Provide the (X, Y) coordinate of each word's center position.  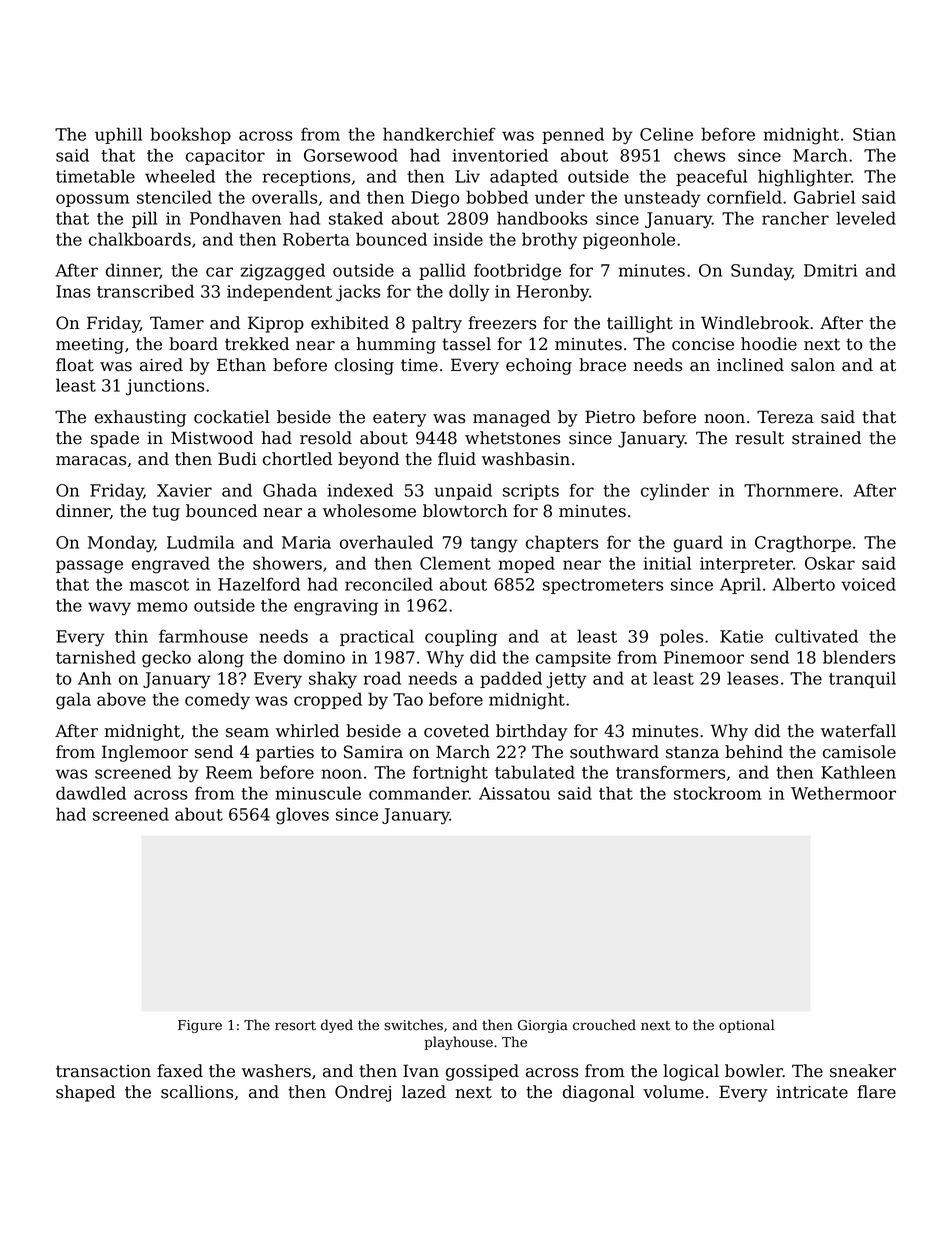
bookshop (190, 135)
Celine (666, 134)
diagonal (599, 1093)
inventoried (500, 155)
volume (673, 1092)
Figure (200, 1026)
